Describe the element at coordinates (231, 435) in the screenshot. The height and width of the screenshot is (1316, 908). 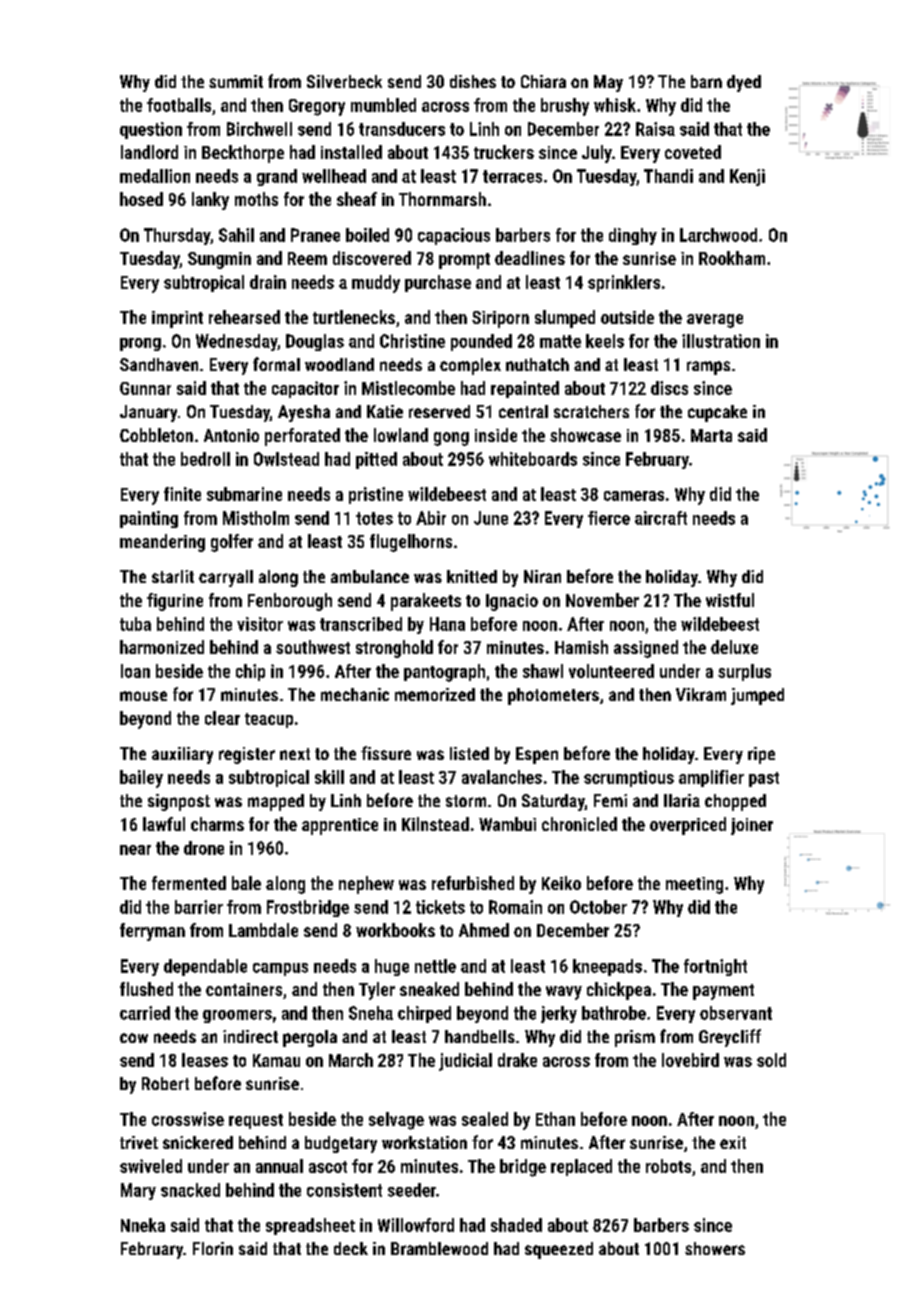
I see `Antonio` at that location.
